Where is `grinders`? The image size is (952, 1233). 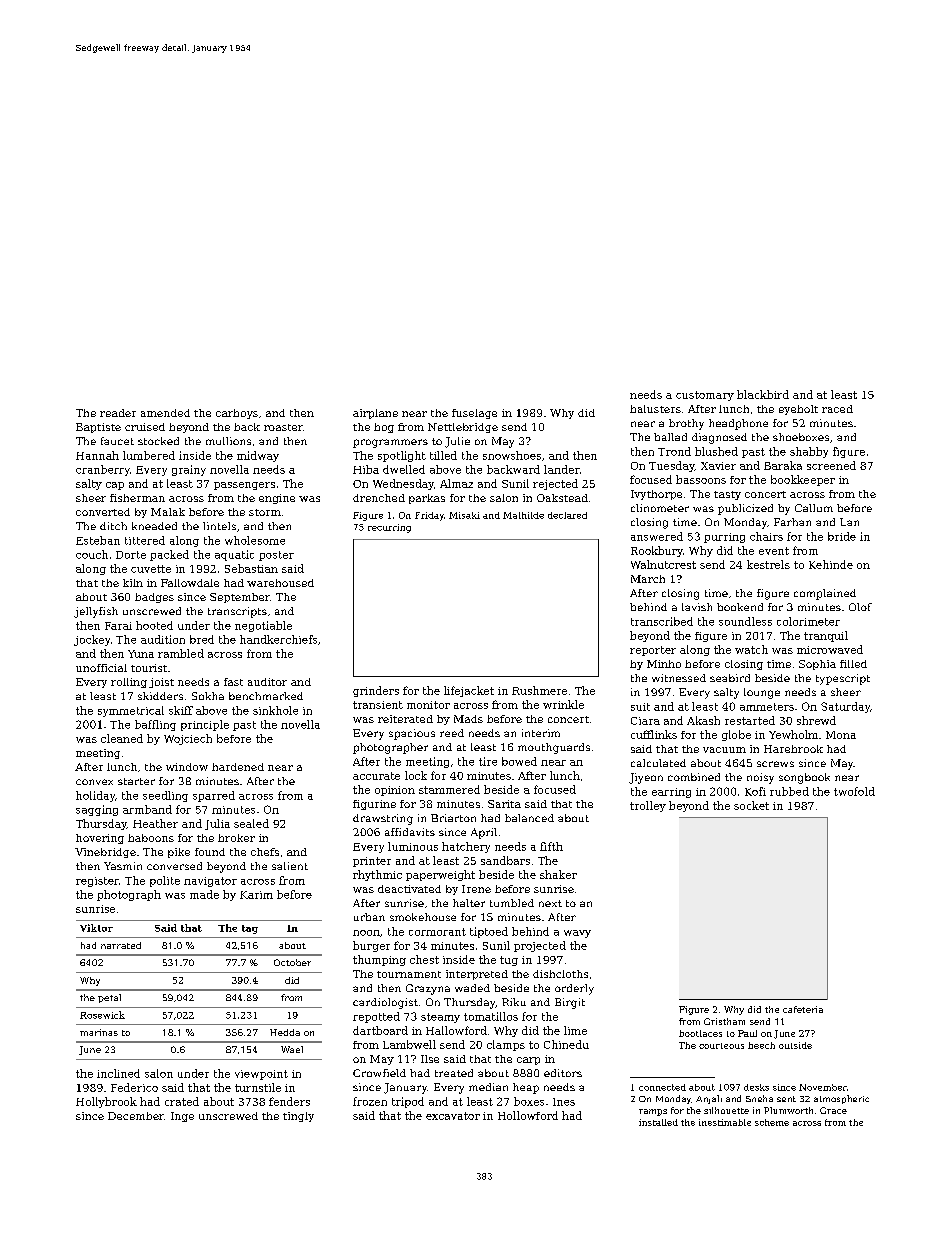
grinders is located at coordinates (376, 691).
